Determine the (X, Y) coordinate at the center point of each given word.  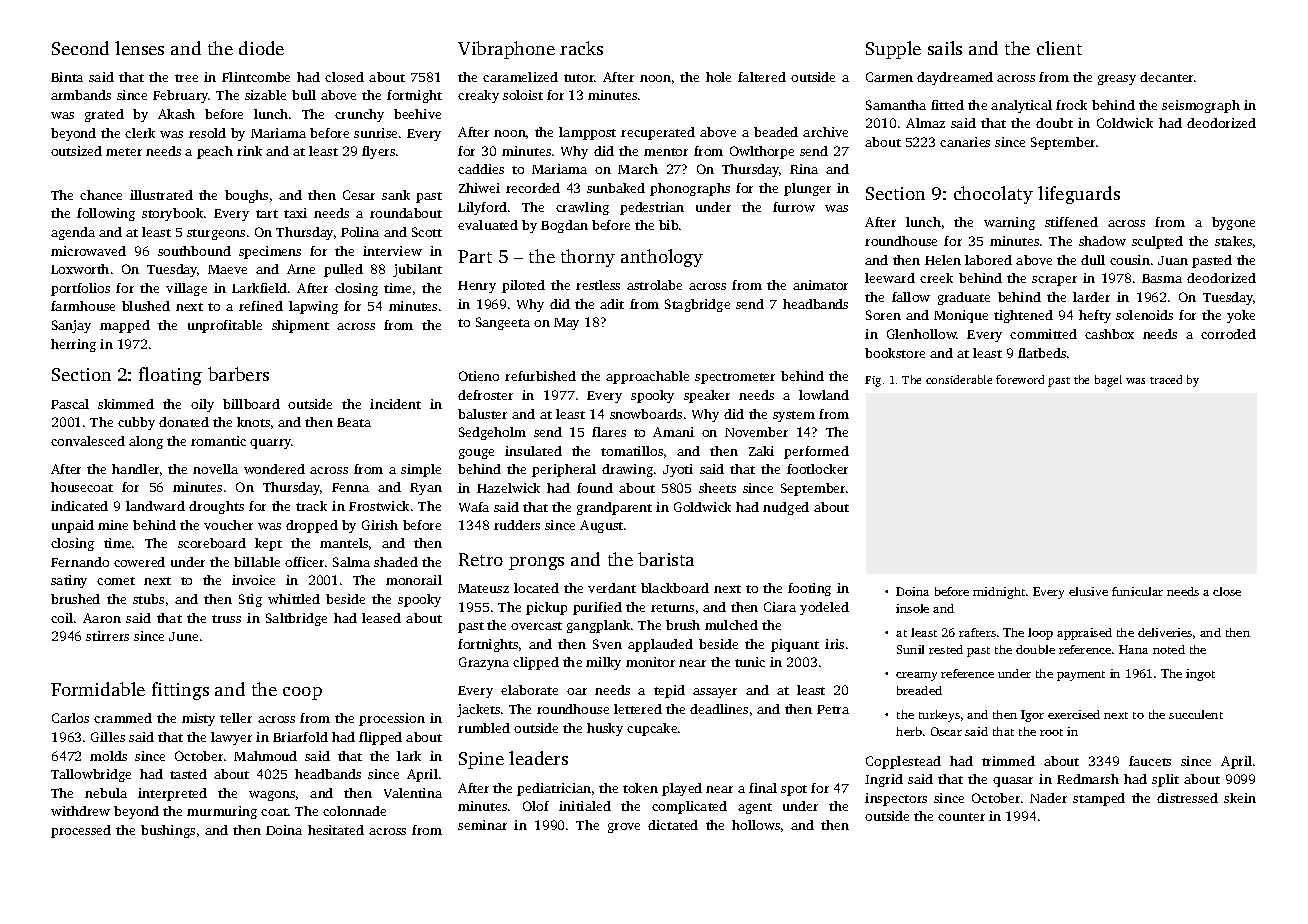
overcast (536, 626)
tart (267, 214)
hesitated (336, 830)
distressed (1187, 798)
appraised (1084, 634)
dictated (673, 825)
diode (261, 48)
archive (825, 132)
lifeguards (1079, 195)
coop (302, 693)
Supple (893, 50)
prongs (536, 563)
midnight (999, 593)
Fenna (350, 487)
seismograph (1201, 106)
